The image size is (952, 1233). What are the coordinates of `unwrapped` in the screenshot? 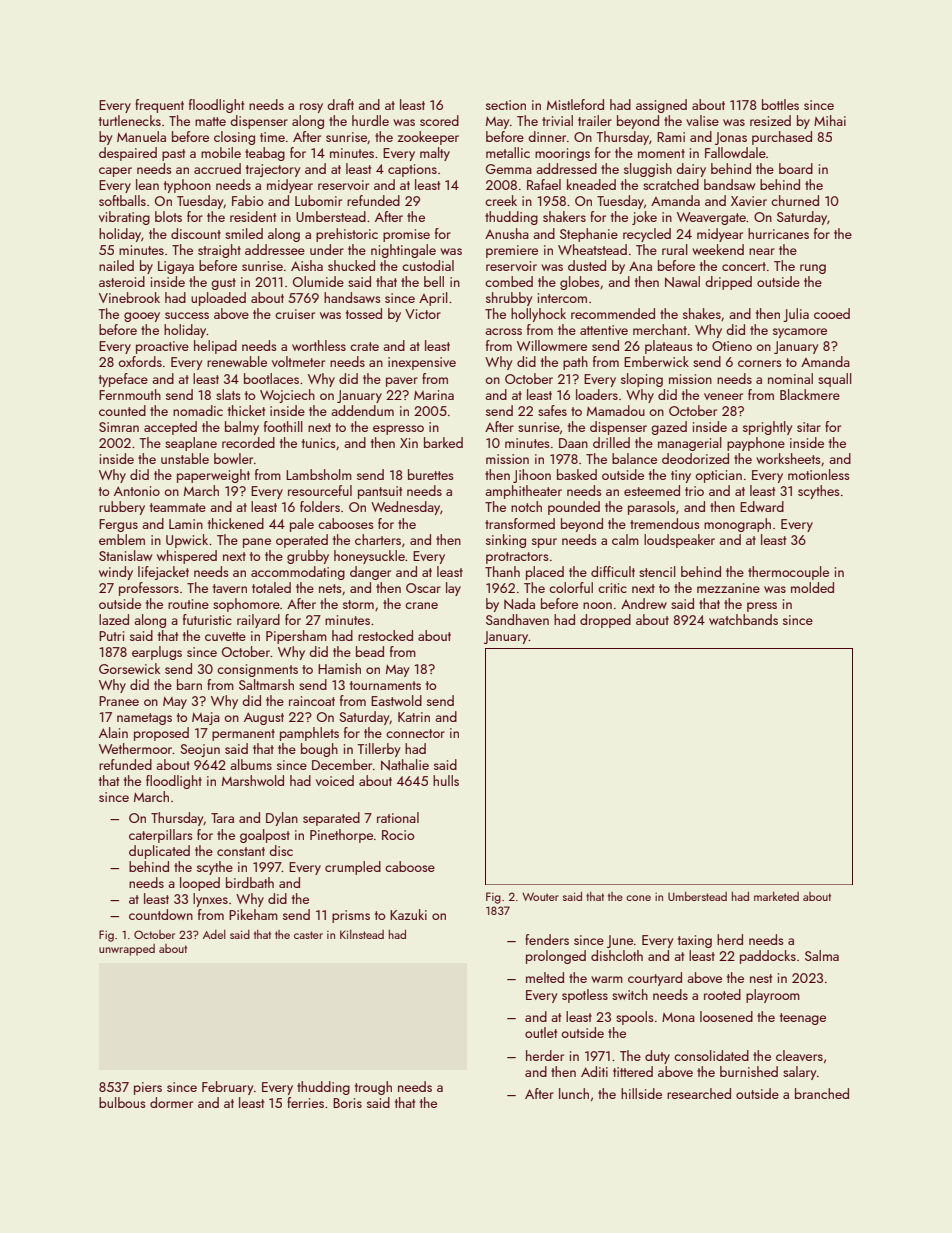 It's located at (127, 950).
